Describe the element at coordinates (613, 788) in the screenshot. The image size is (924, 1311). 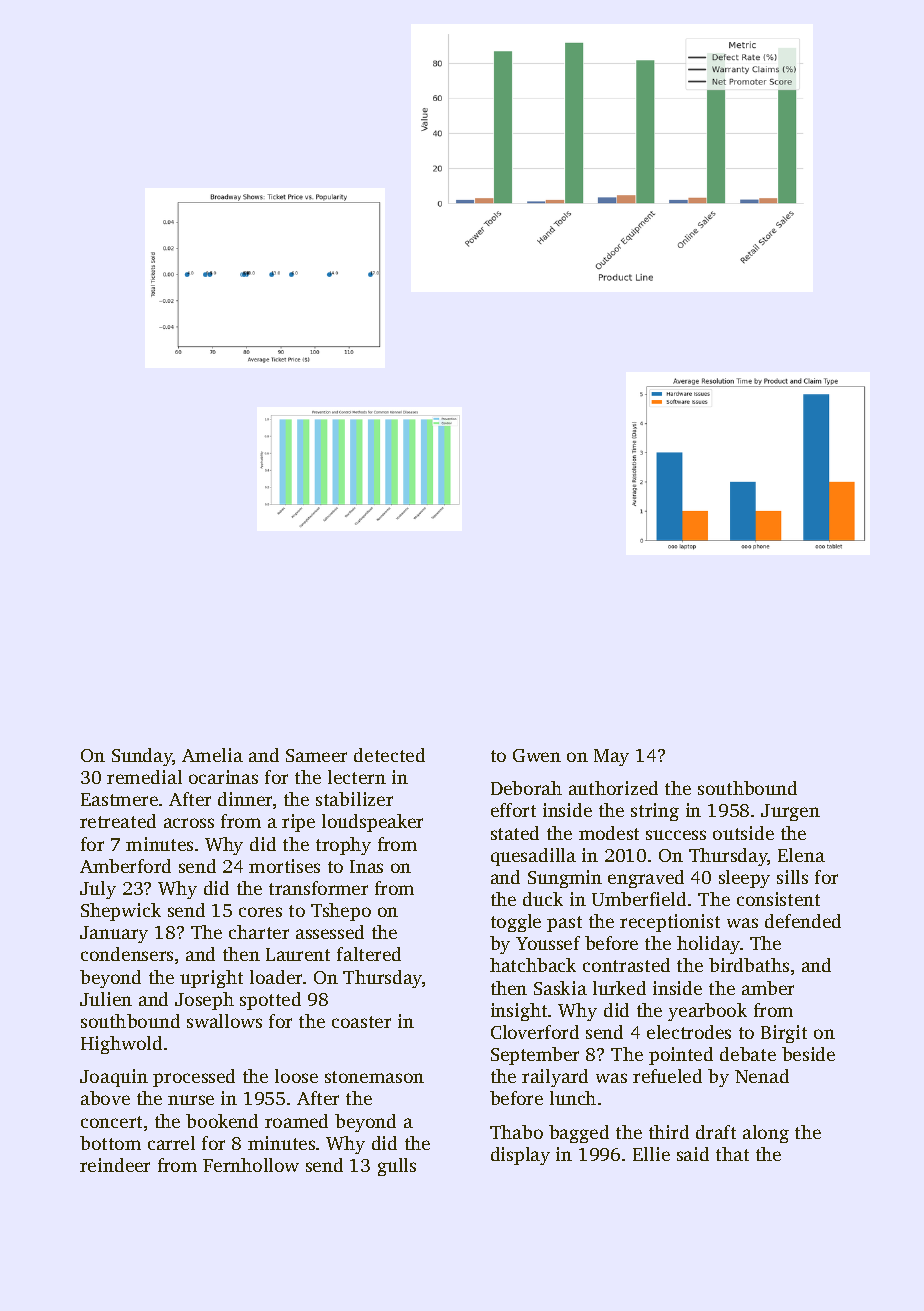
I see `authorized` at that location.
